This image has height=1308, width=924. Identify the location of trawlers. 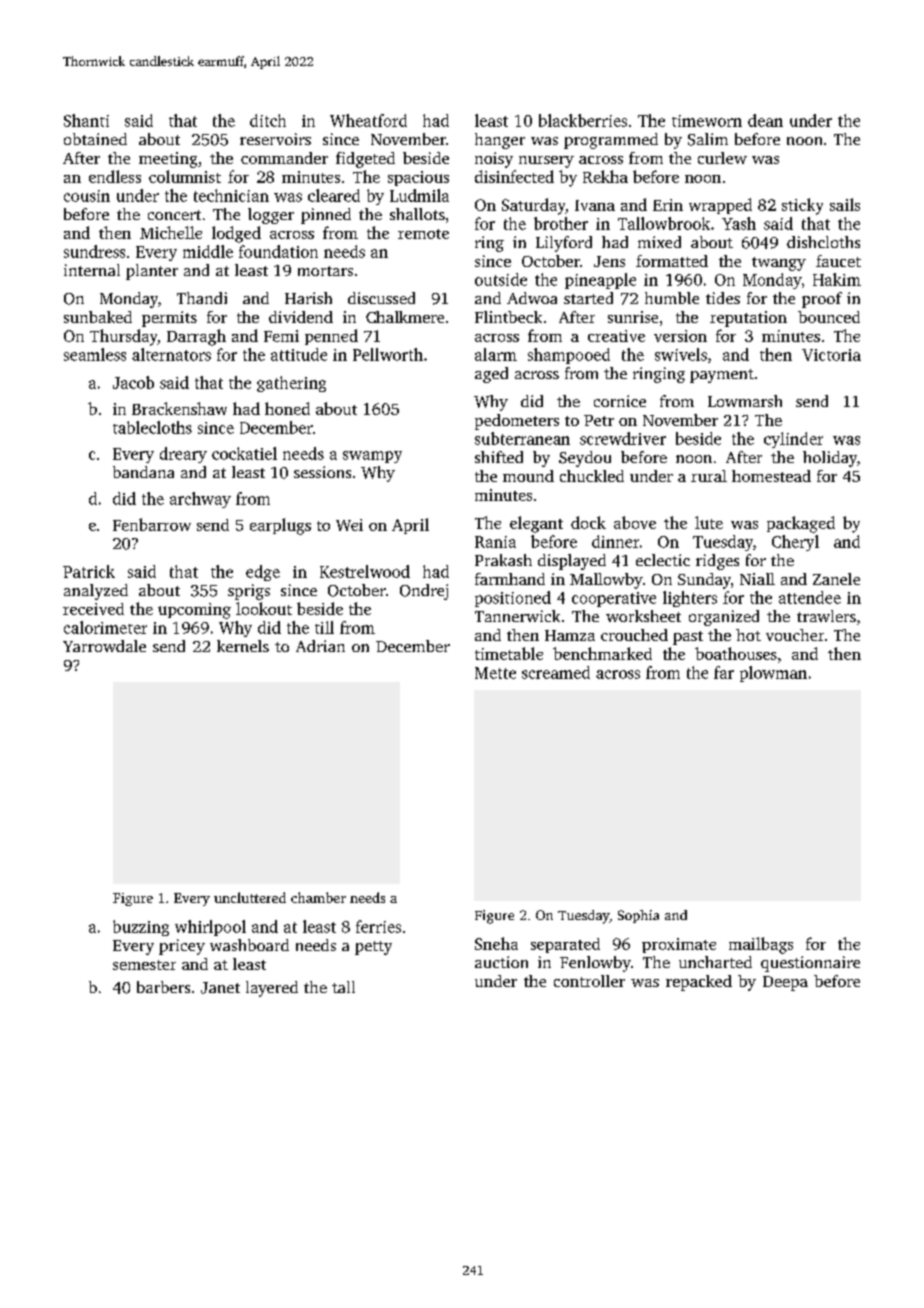
(826, 616).
